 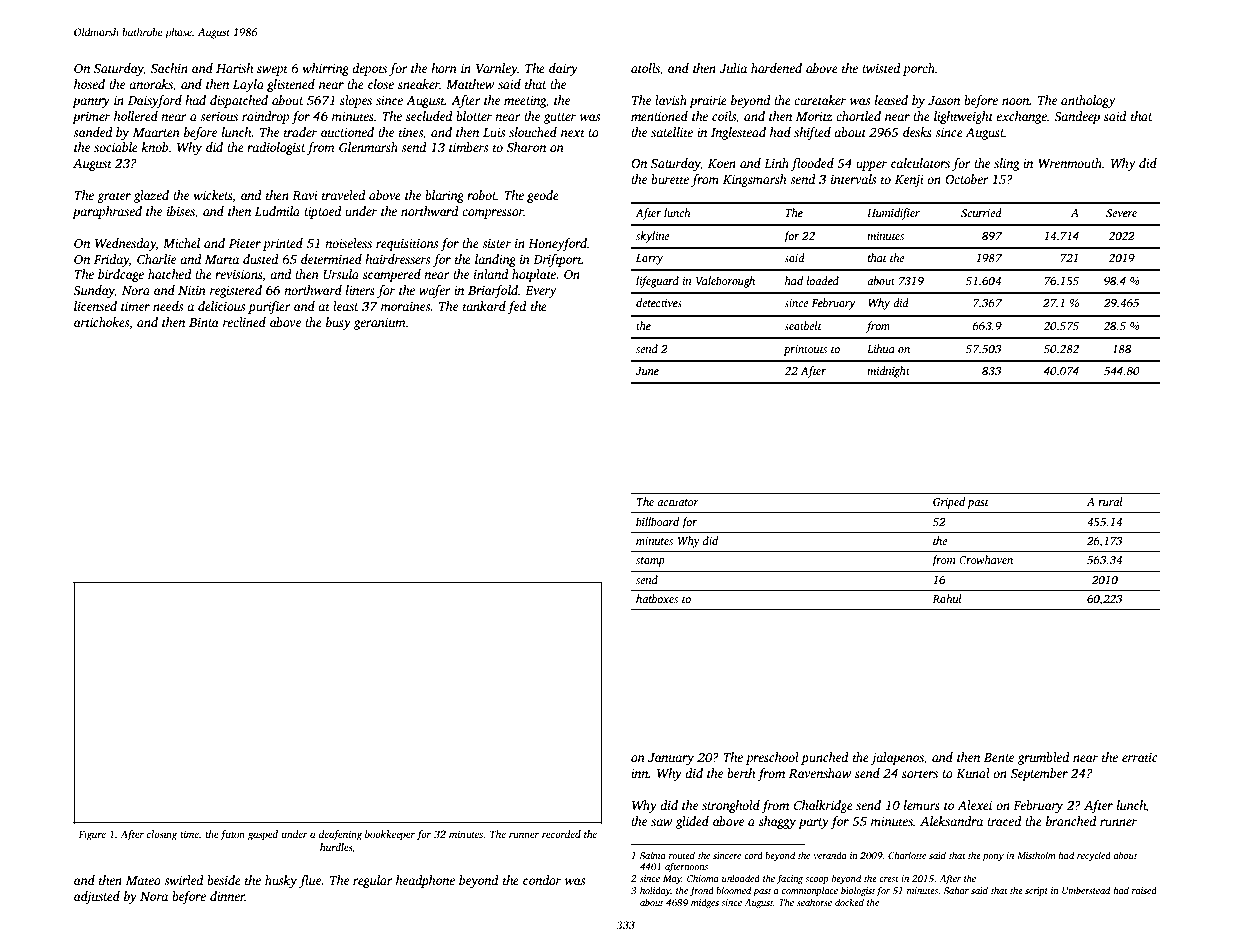 I want to click on hatched, so click(x=170, y=274).
